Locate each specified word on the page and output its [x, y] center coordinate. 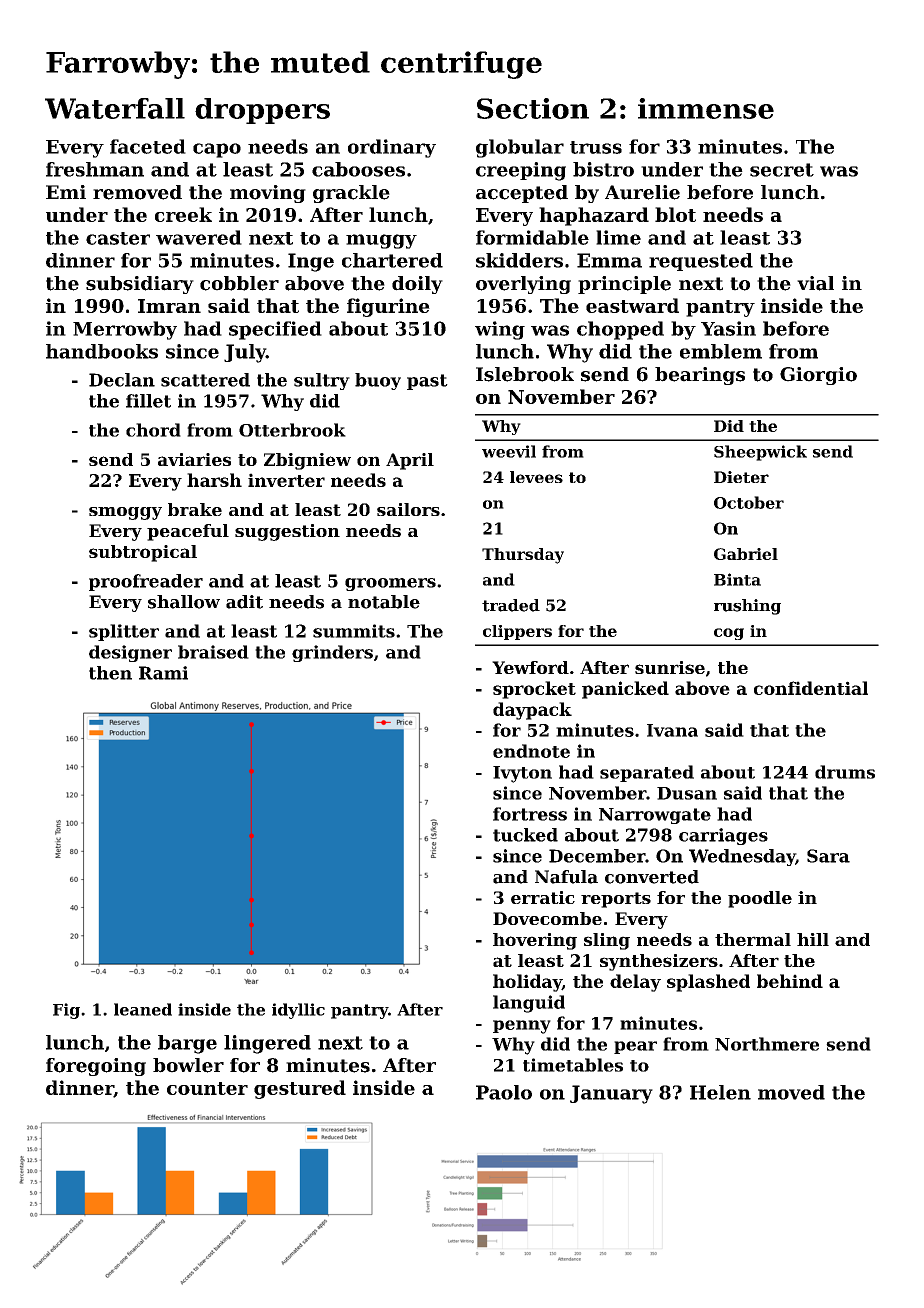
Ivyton [522, 774]
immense [706, 108]
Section [533, 108]
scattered [205, 380]
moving [268, 194]
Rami [163, 673]
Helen [720, 1092]
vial [815, 283]
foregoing [96, 1067]
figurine [388, 307]
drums [845, 772]
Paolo [504, 1092]
